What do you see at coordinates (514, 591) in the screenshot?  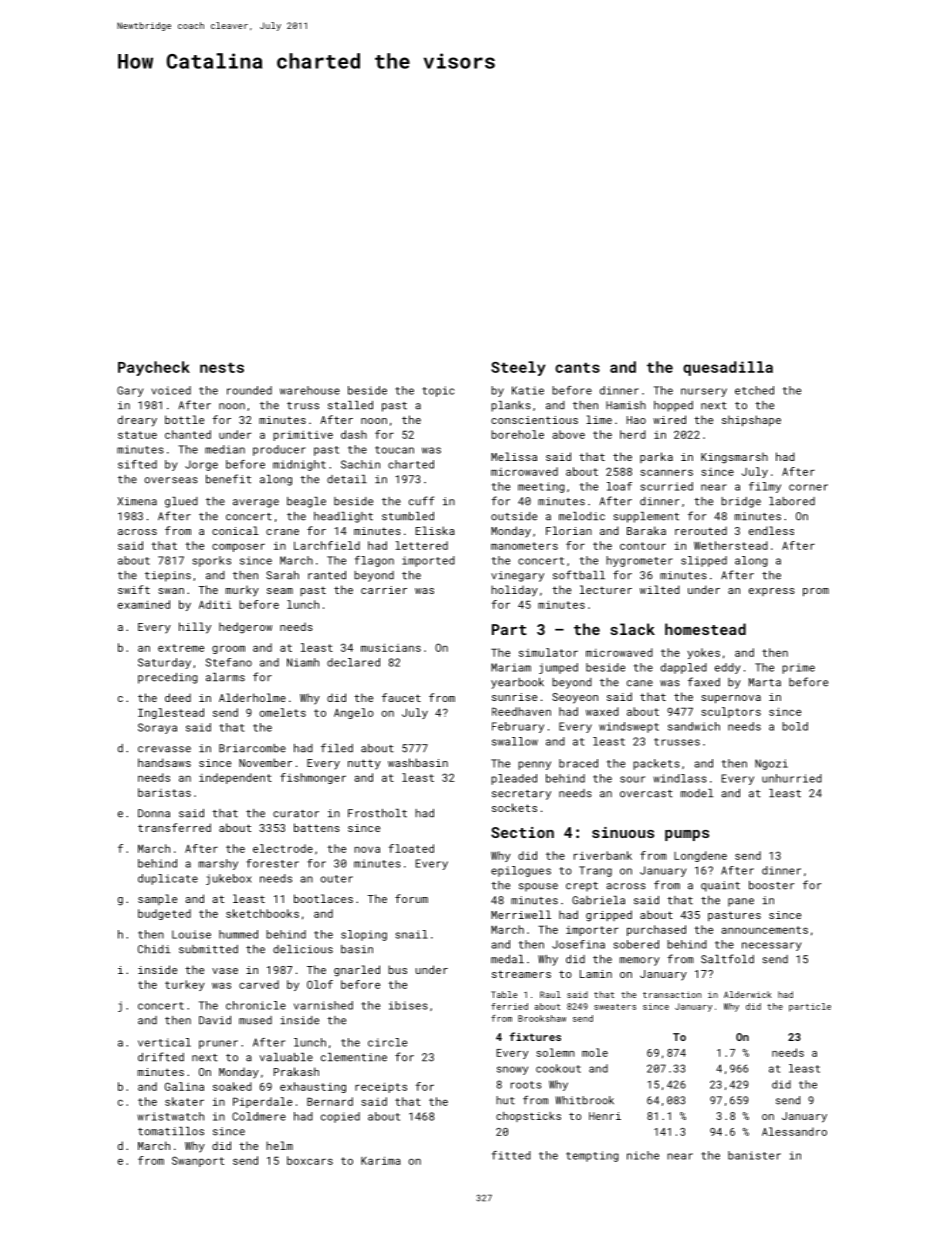 I see `holiday` at bounding box center [514, 591].
